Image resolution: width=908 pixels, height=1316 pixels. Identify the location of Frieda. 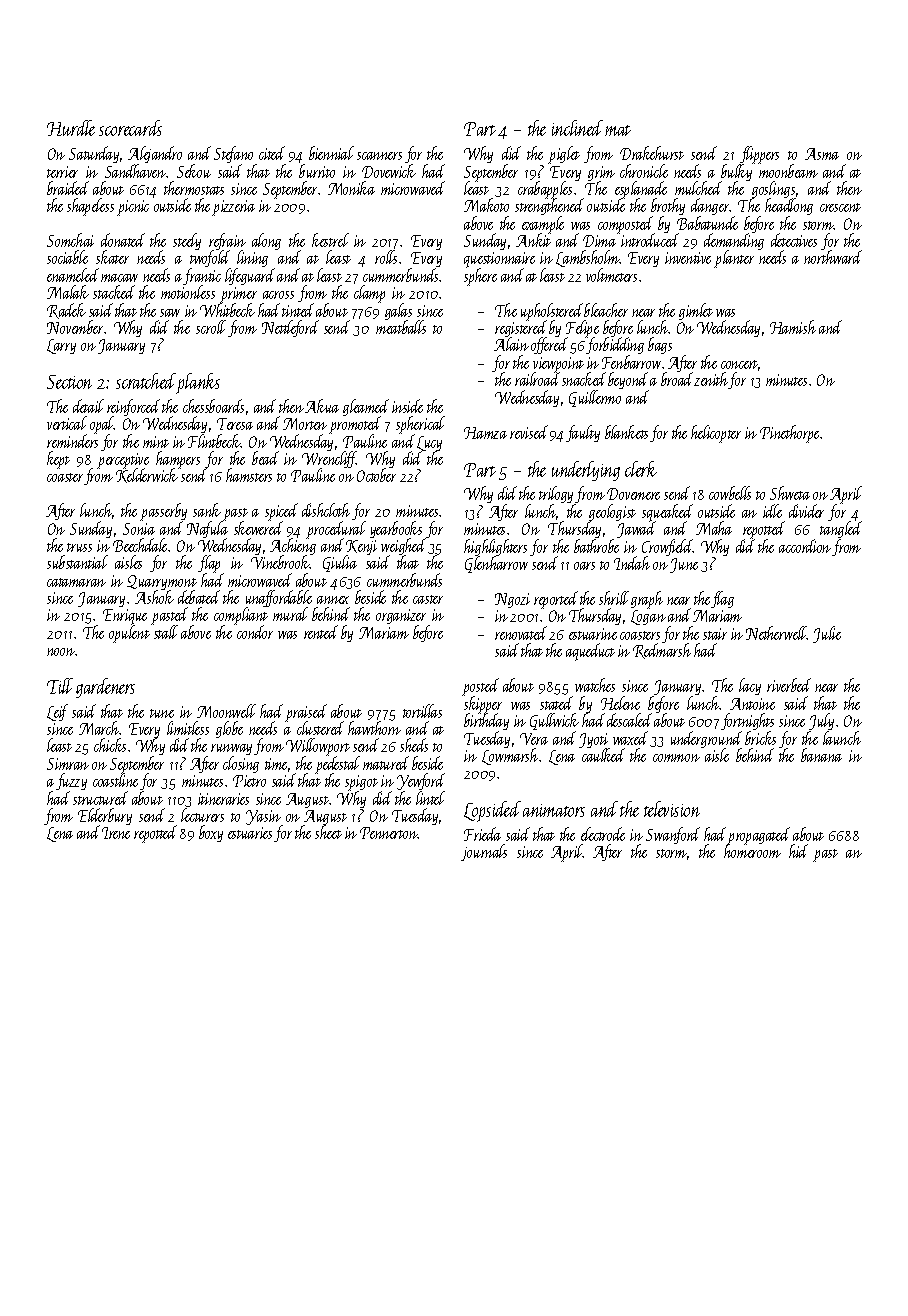
(482, 834).
